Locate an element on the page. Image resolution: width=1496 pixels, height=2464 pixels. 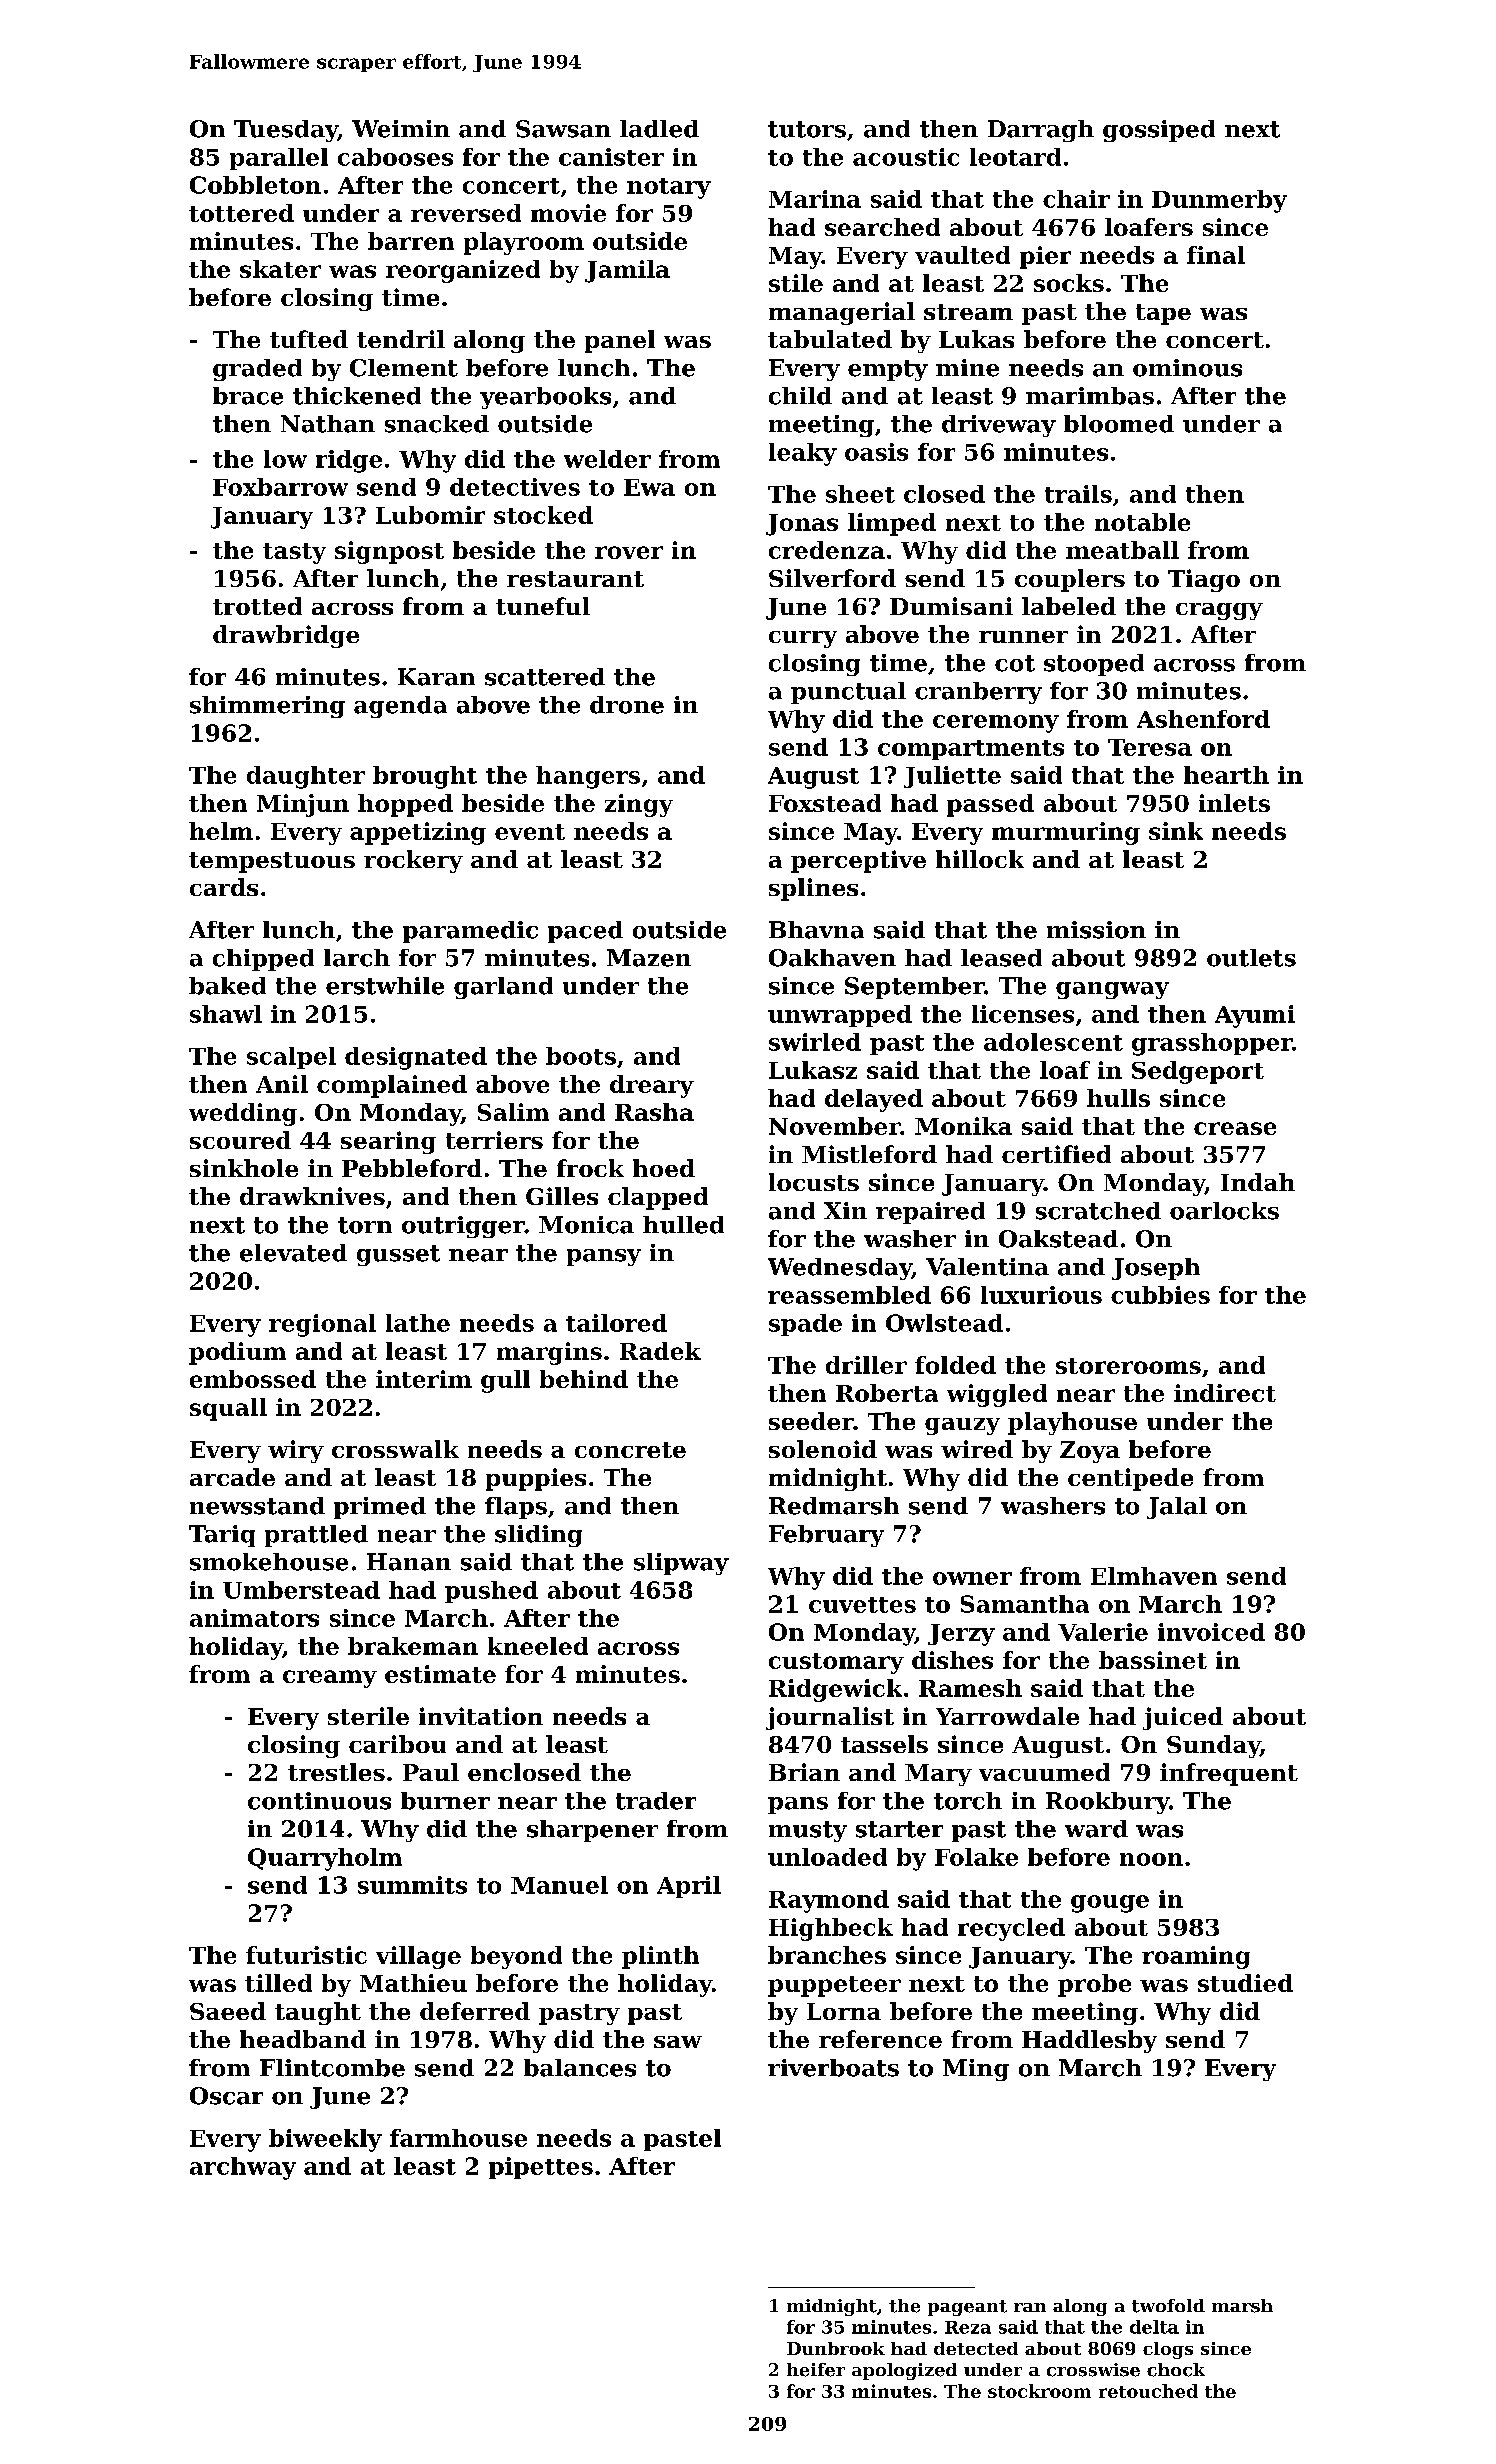
child is located at coordinates (800, 396).
